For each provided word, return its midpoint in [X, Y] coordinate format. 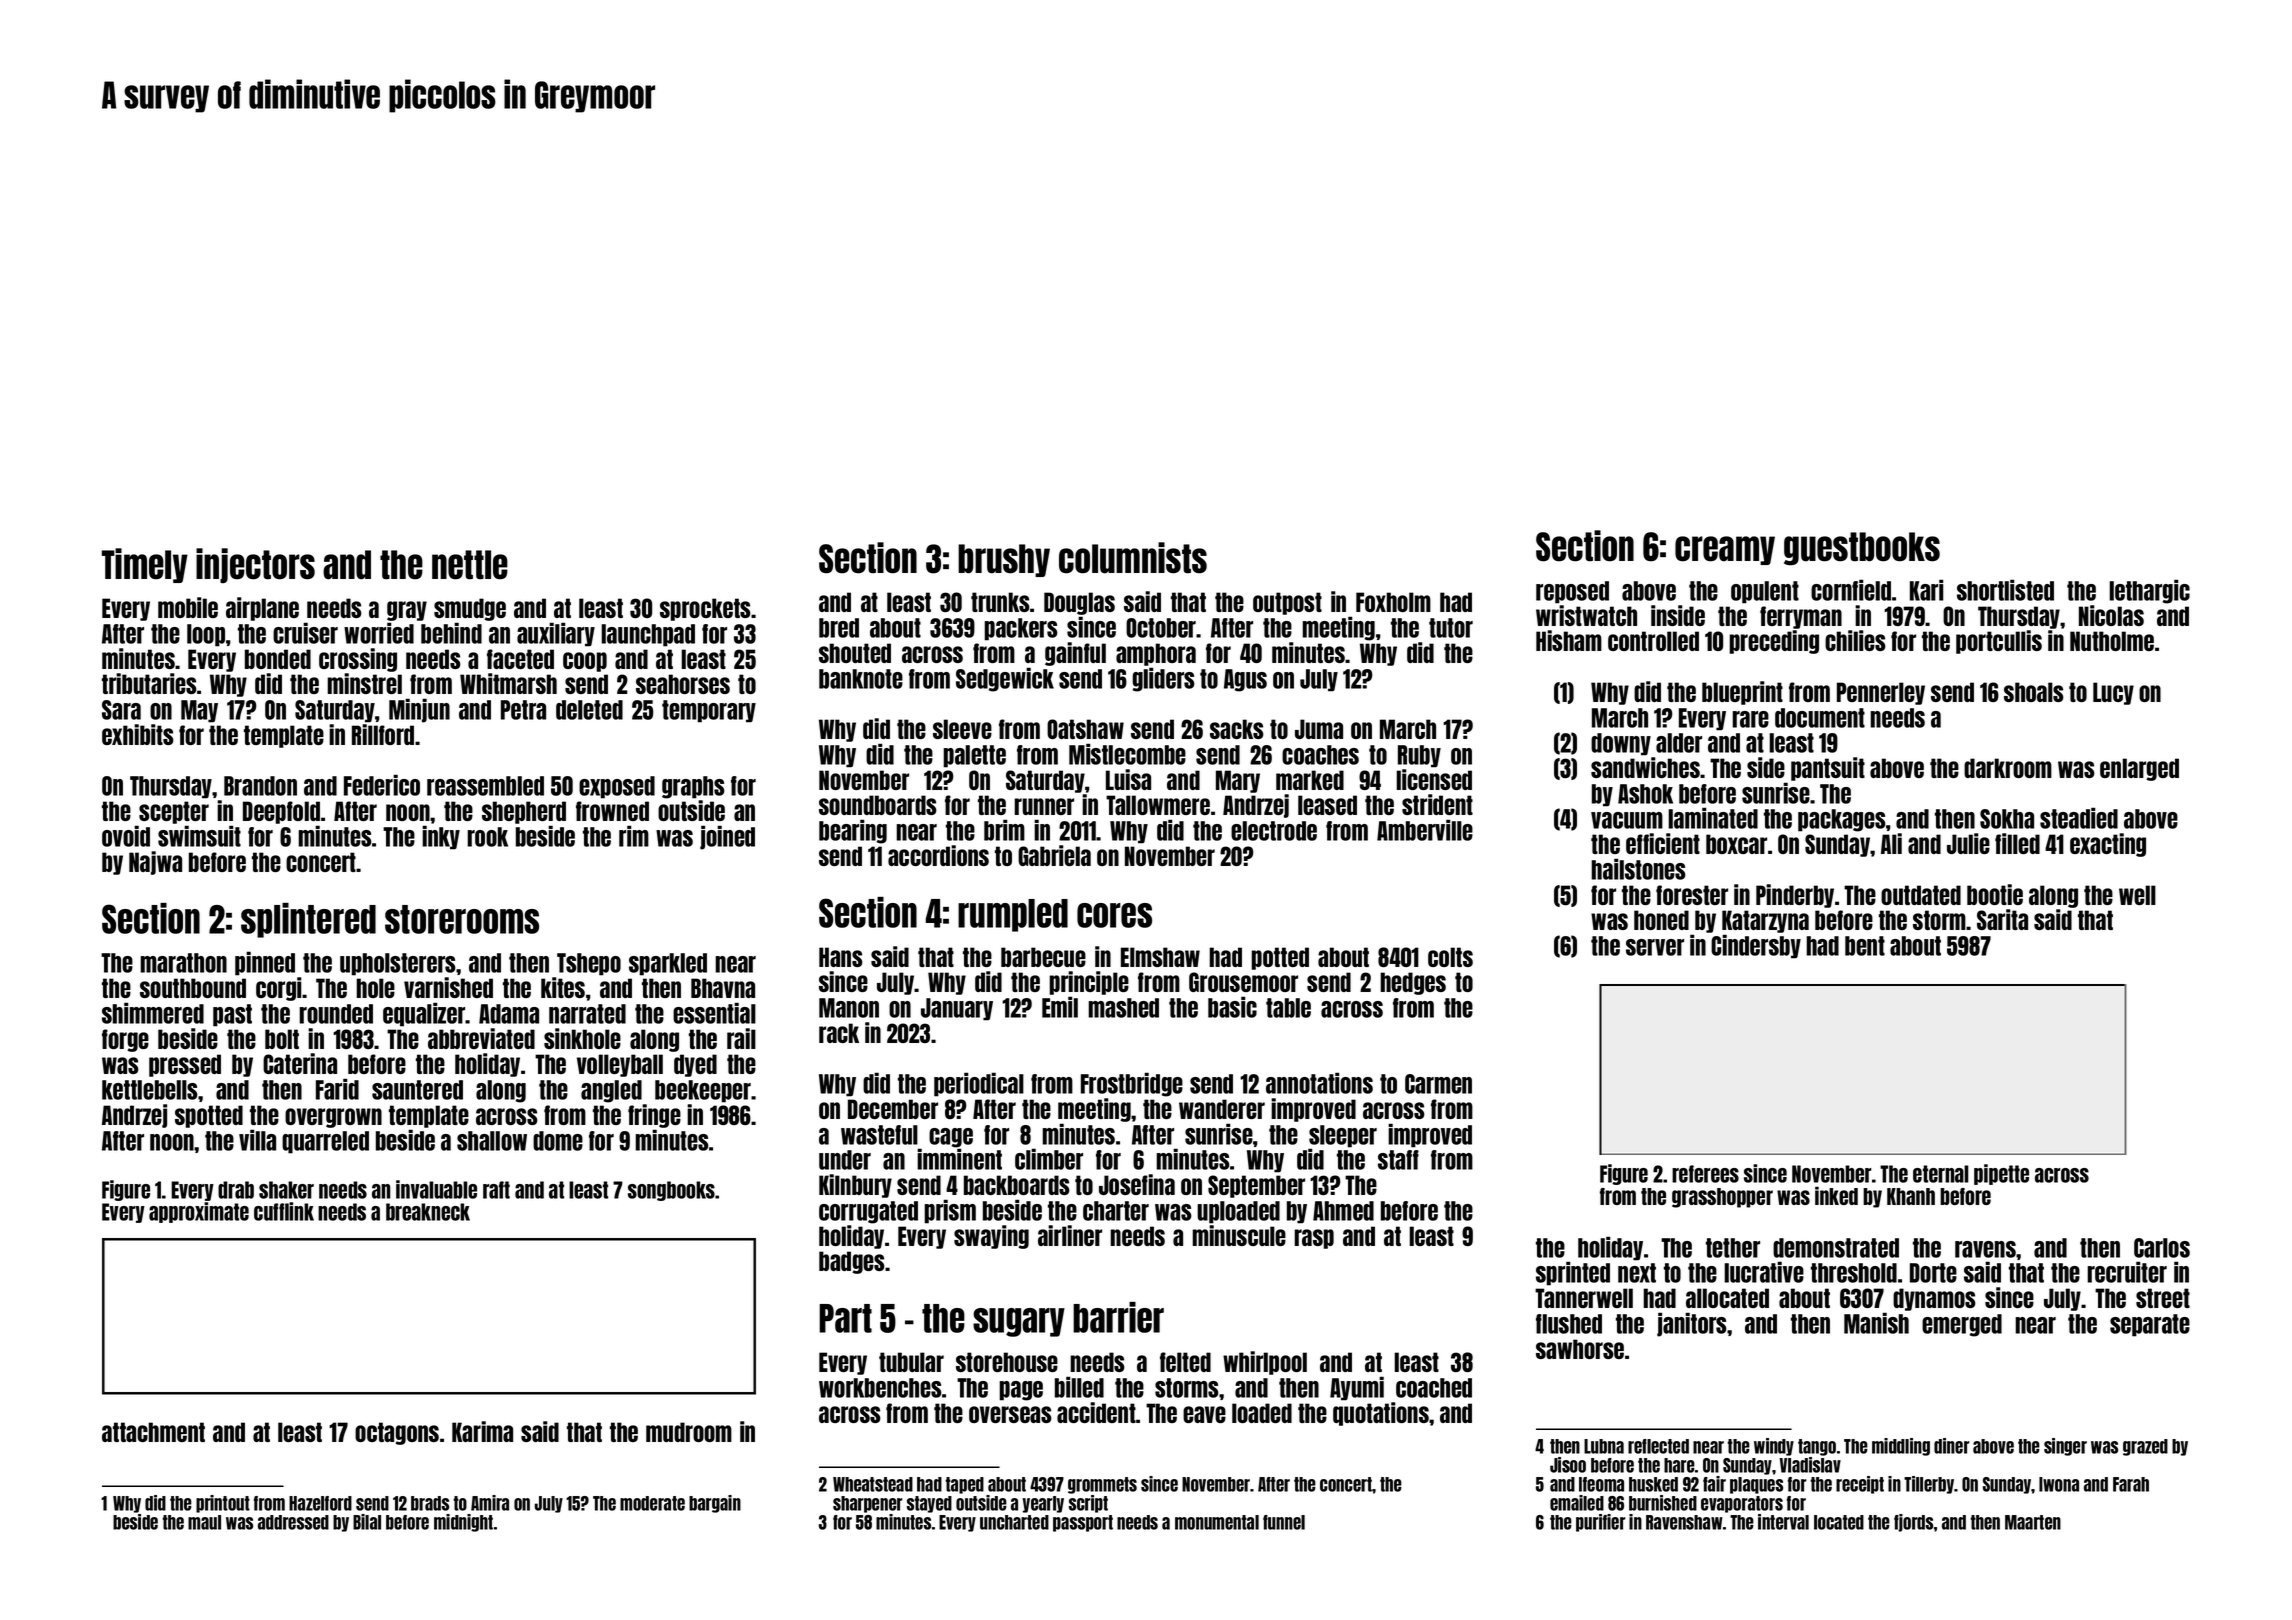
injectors [255, 565]
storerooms [462, 919]
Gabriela [1054, 855]
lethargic [2149, 591]
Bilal [367, 1522]
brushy [1004, 560]
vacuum [1627, 820]
